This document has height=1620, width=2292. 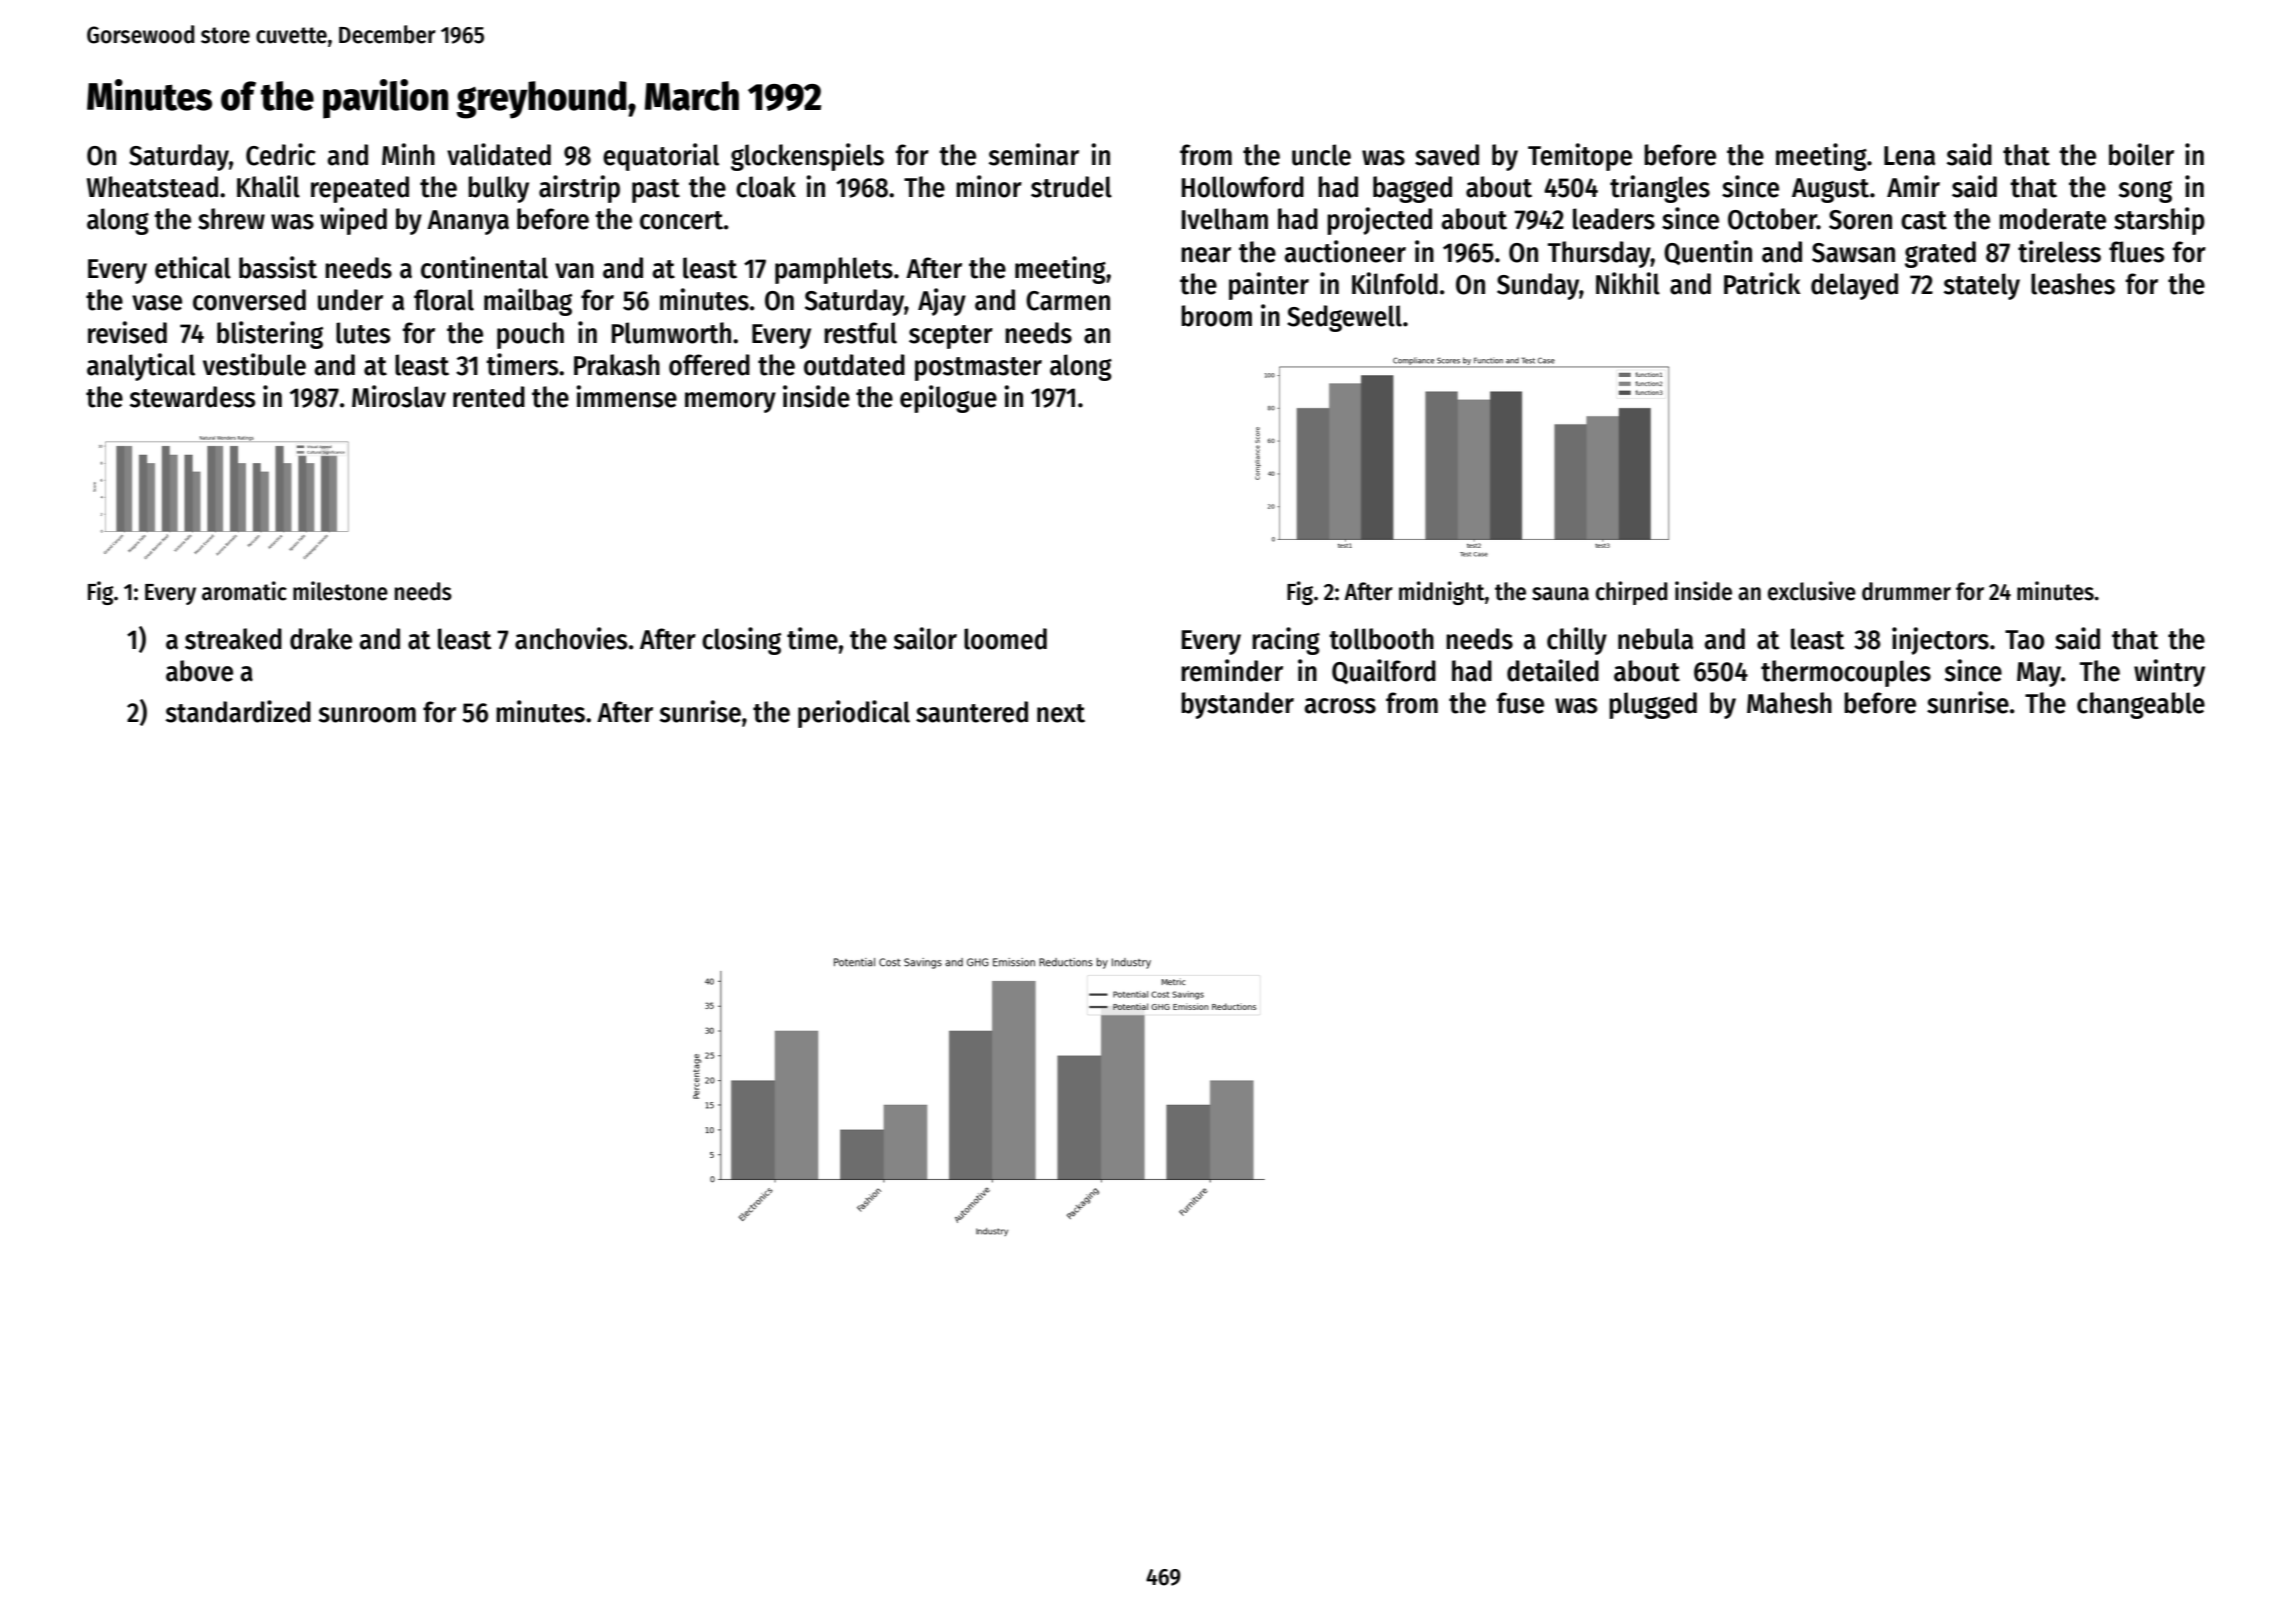 What do you see at coordinates (1344, 318) in the document?
I see `Sedgewell` at bounding box center [1344, 318].
